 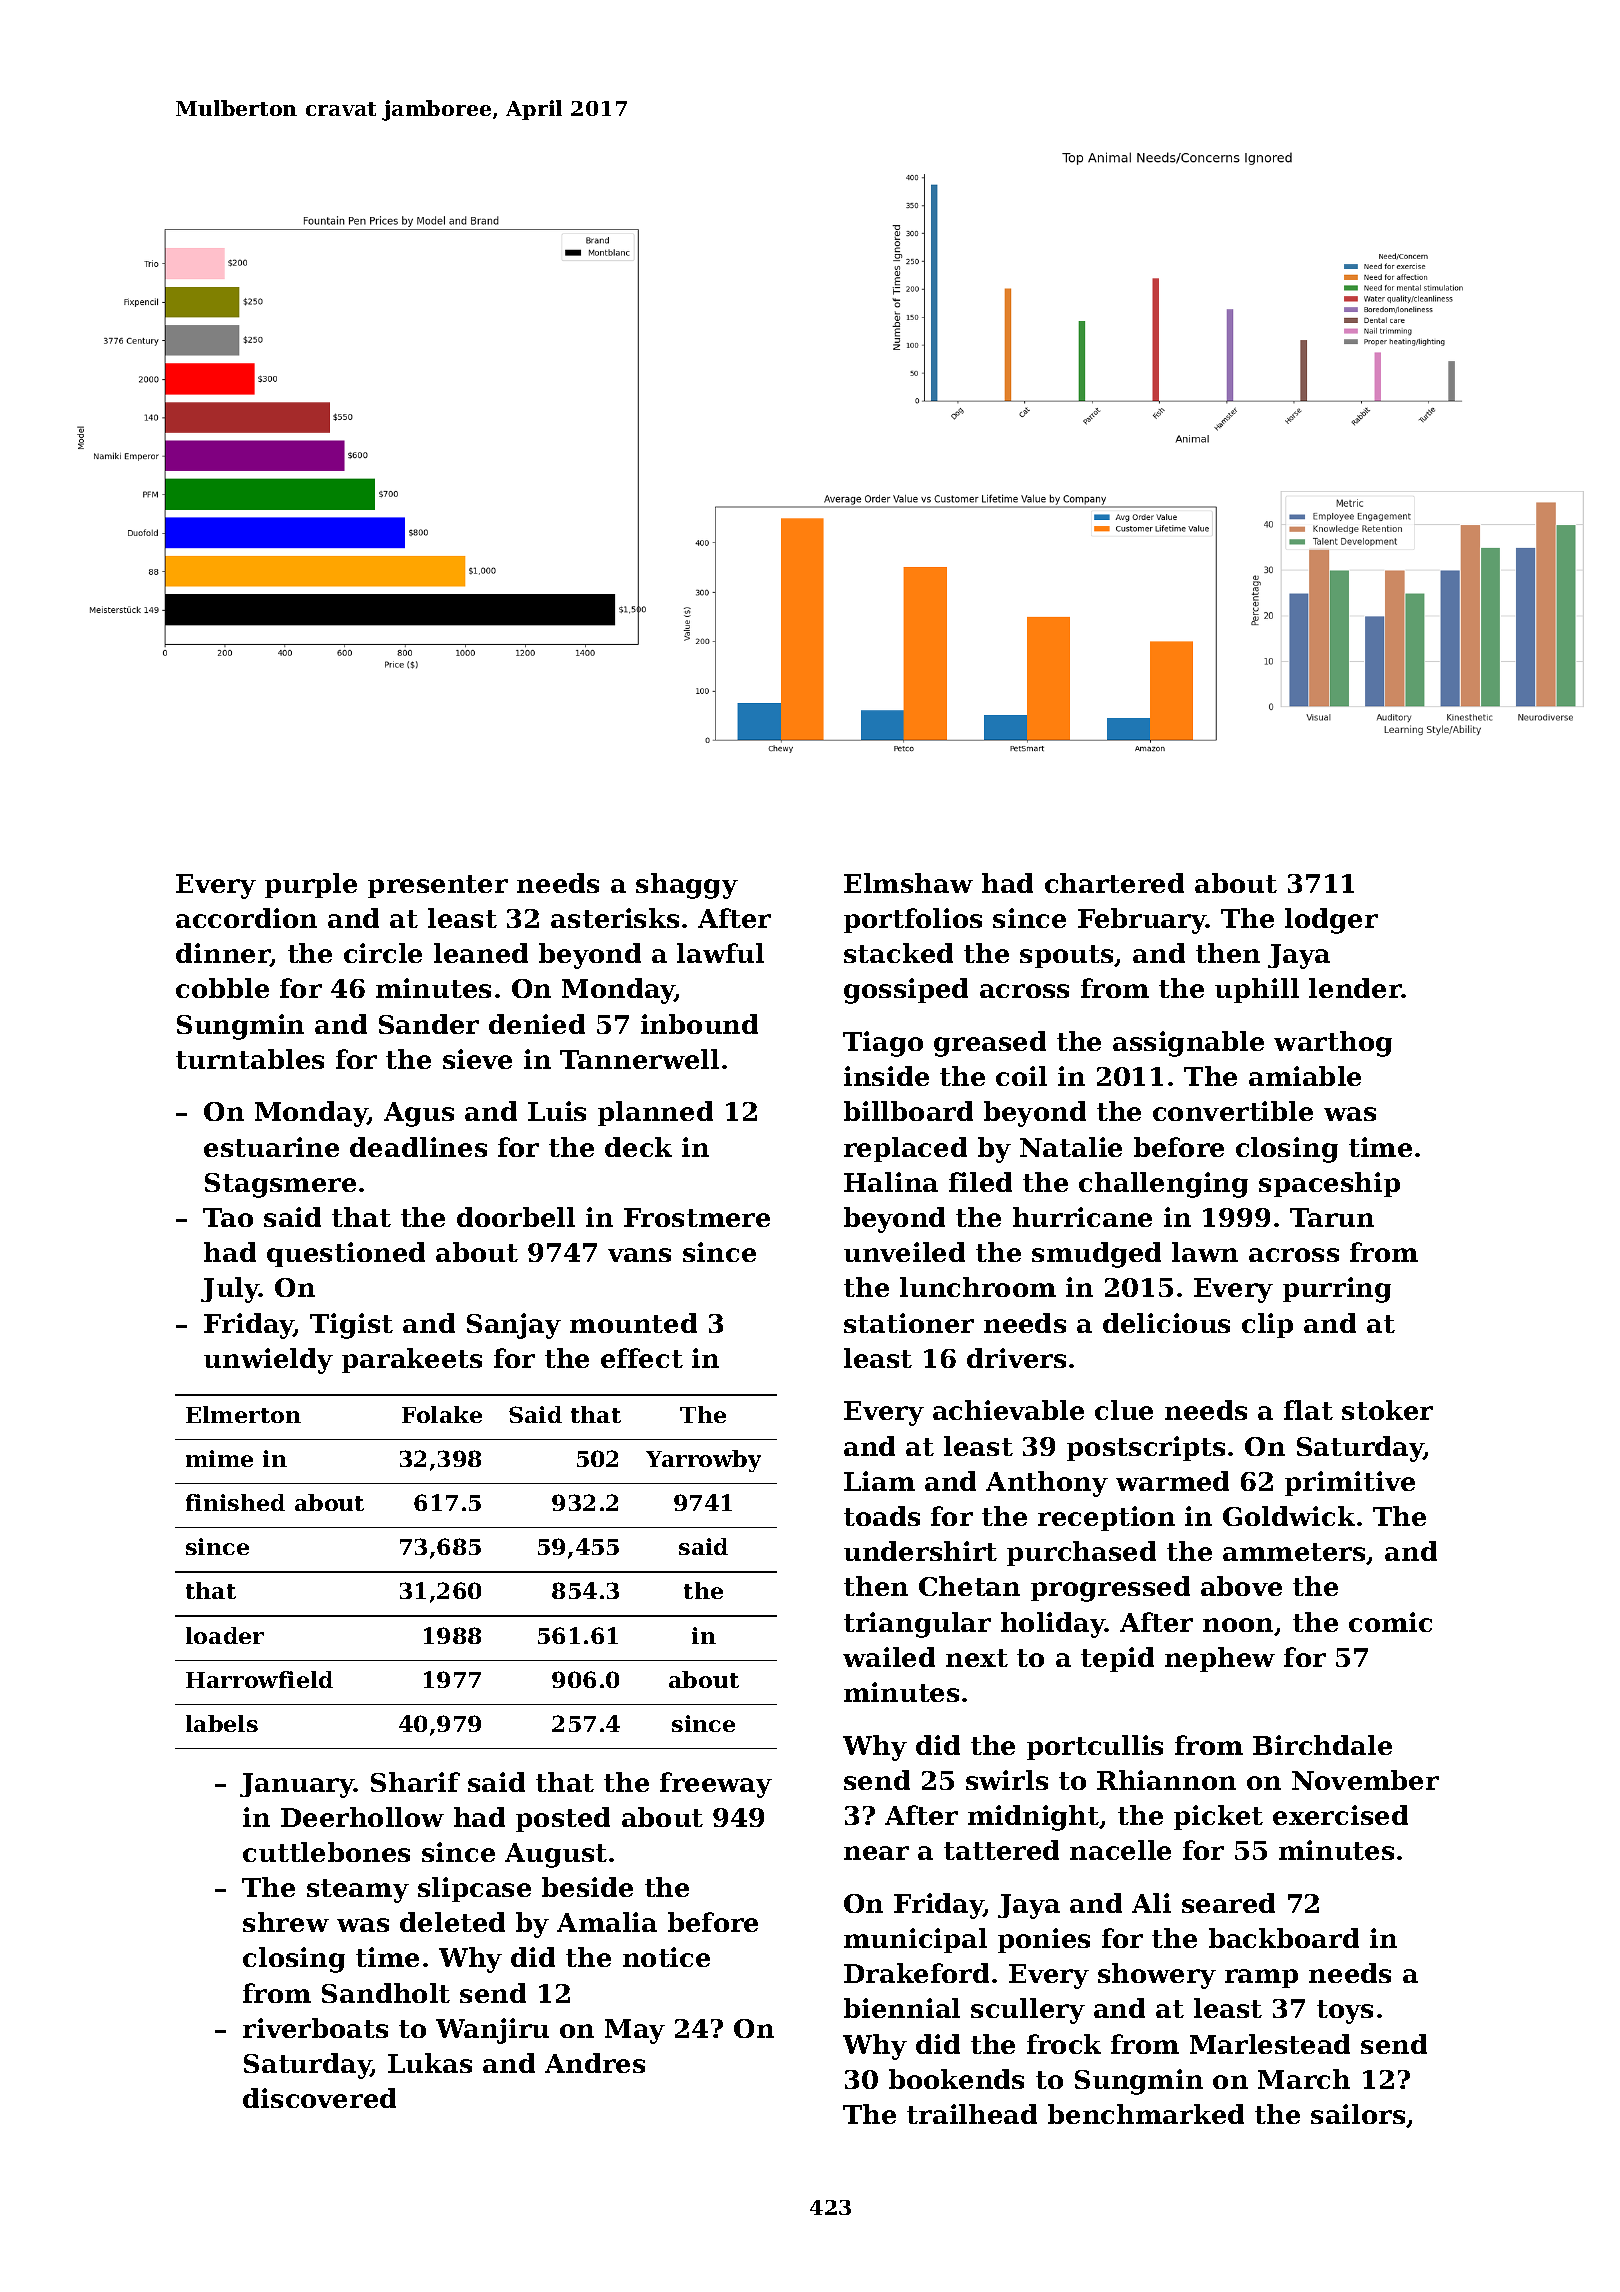 What do you see at coordinates (1387, 1410) in the image?
I see `stoker` at bounding box center [1387, 1410].
